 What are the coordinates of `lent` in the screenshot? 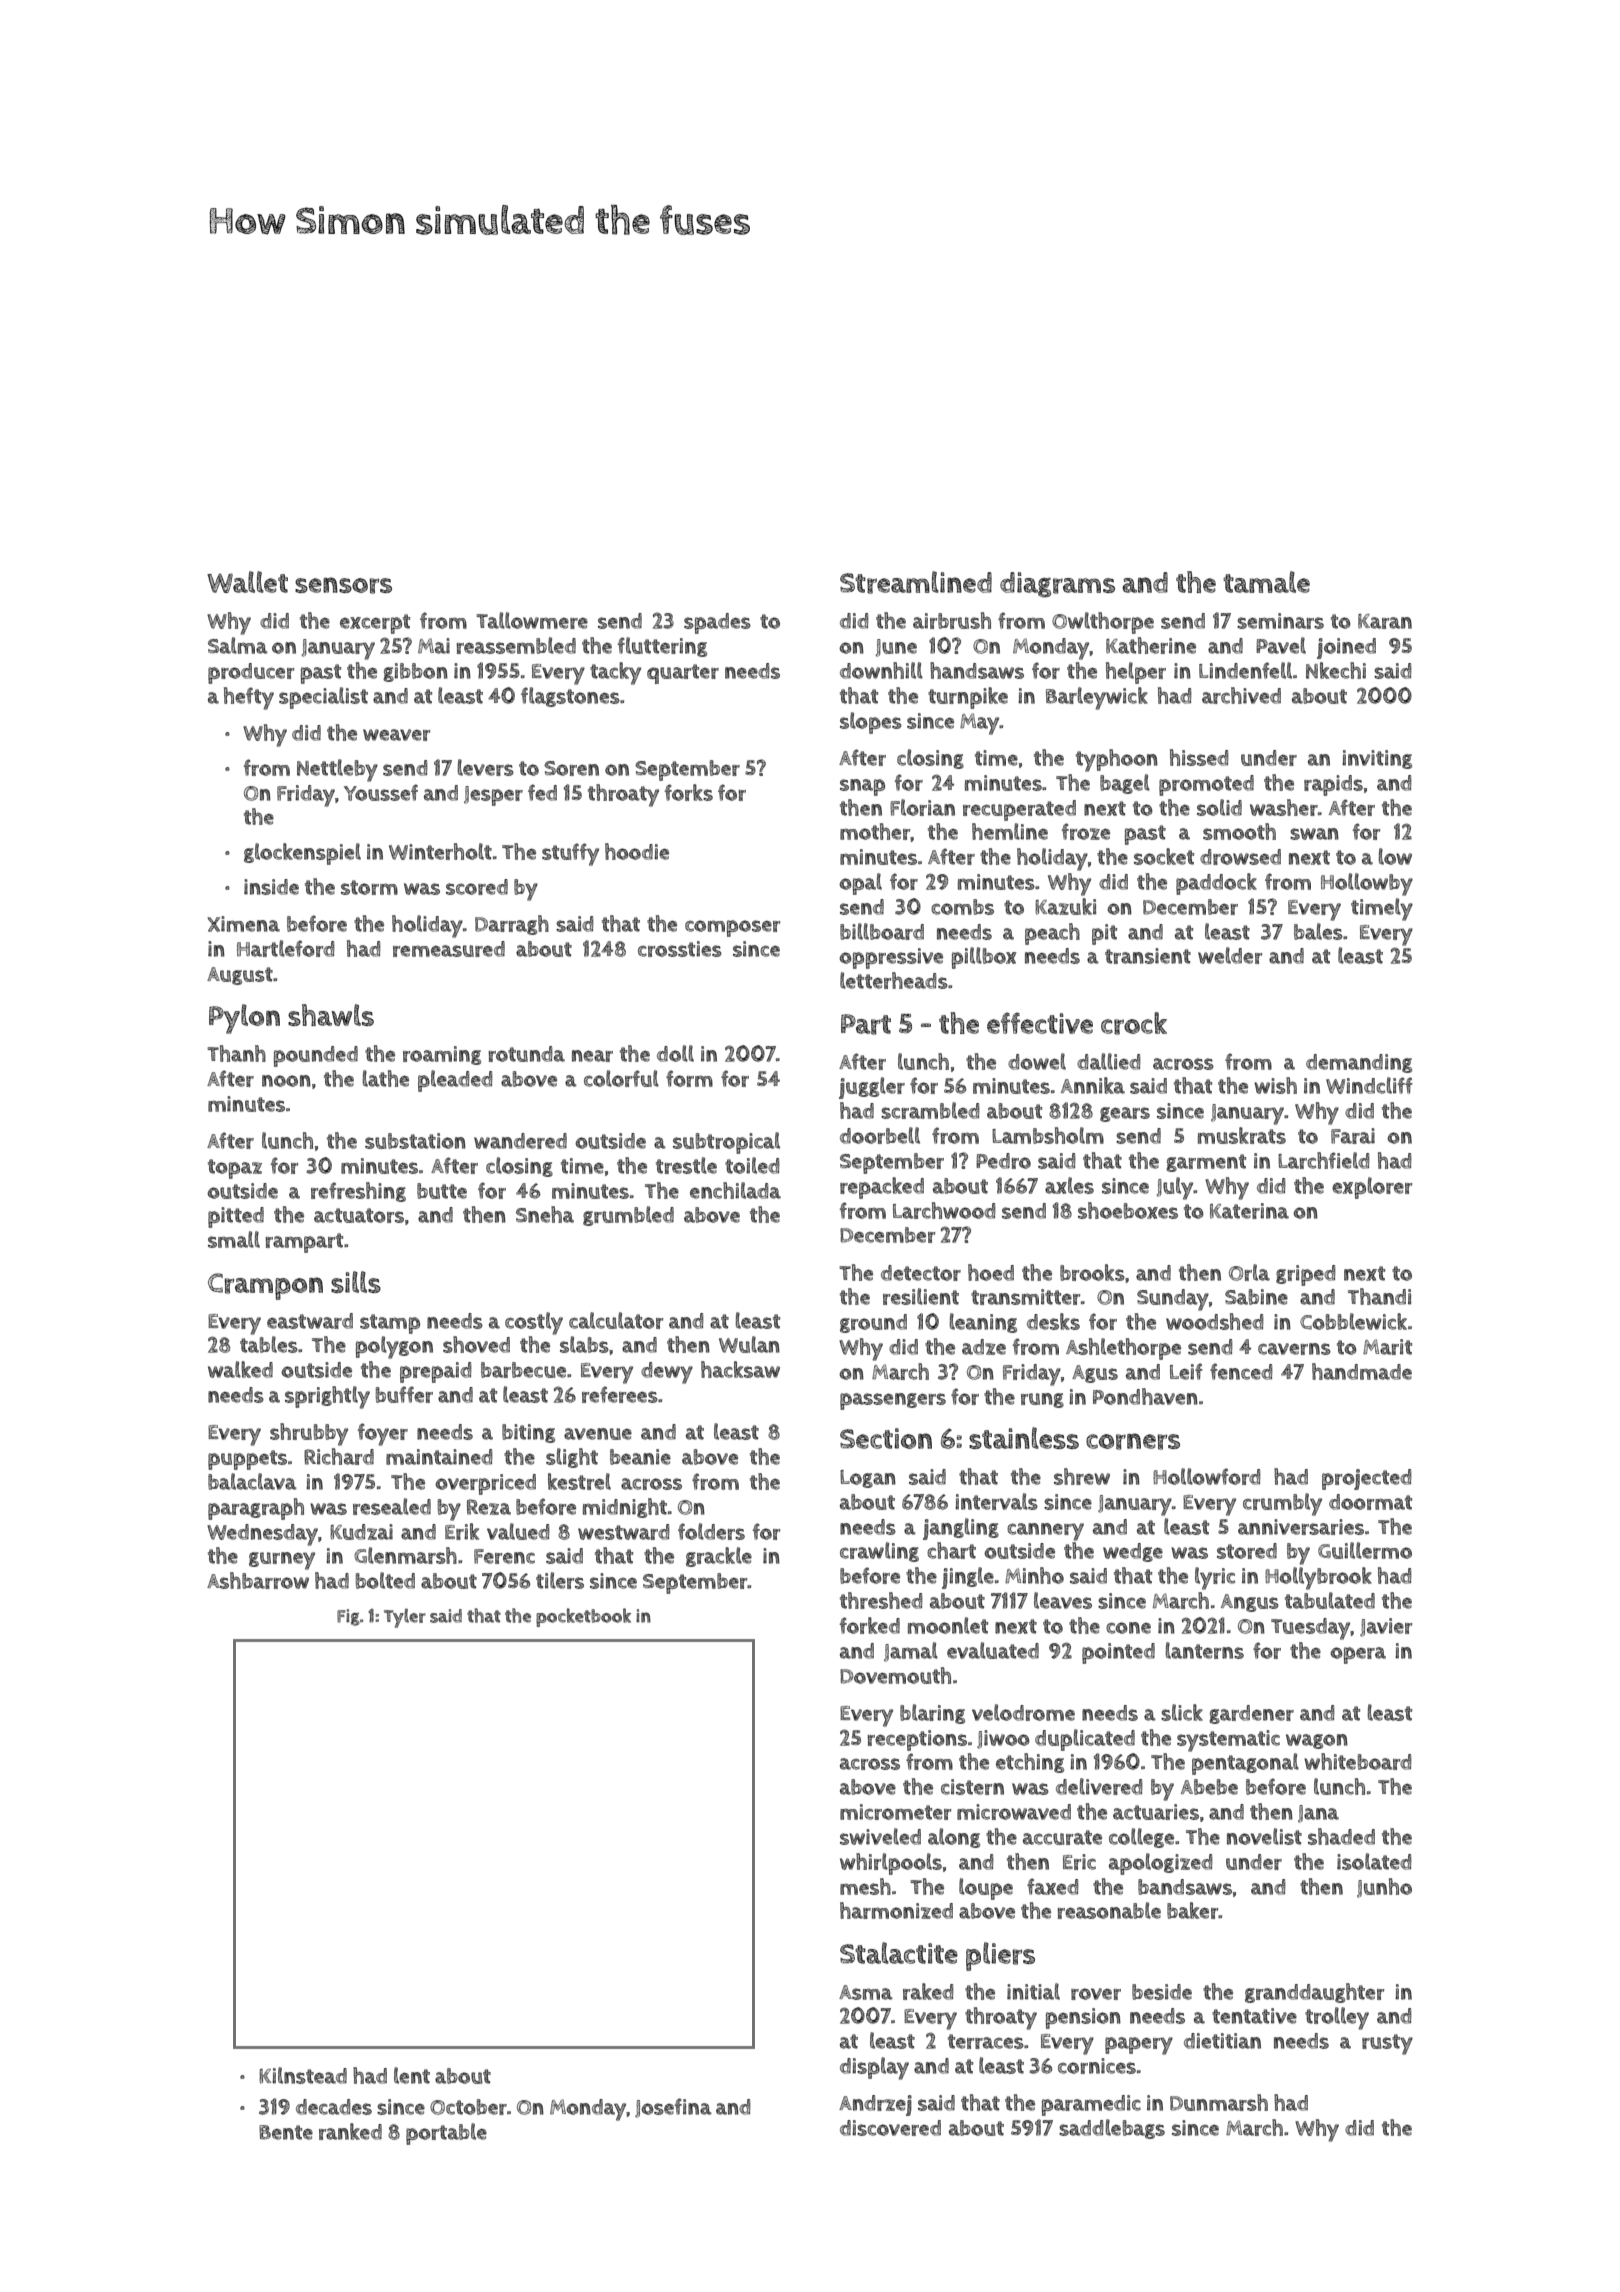 It's located at (412, 2075).
